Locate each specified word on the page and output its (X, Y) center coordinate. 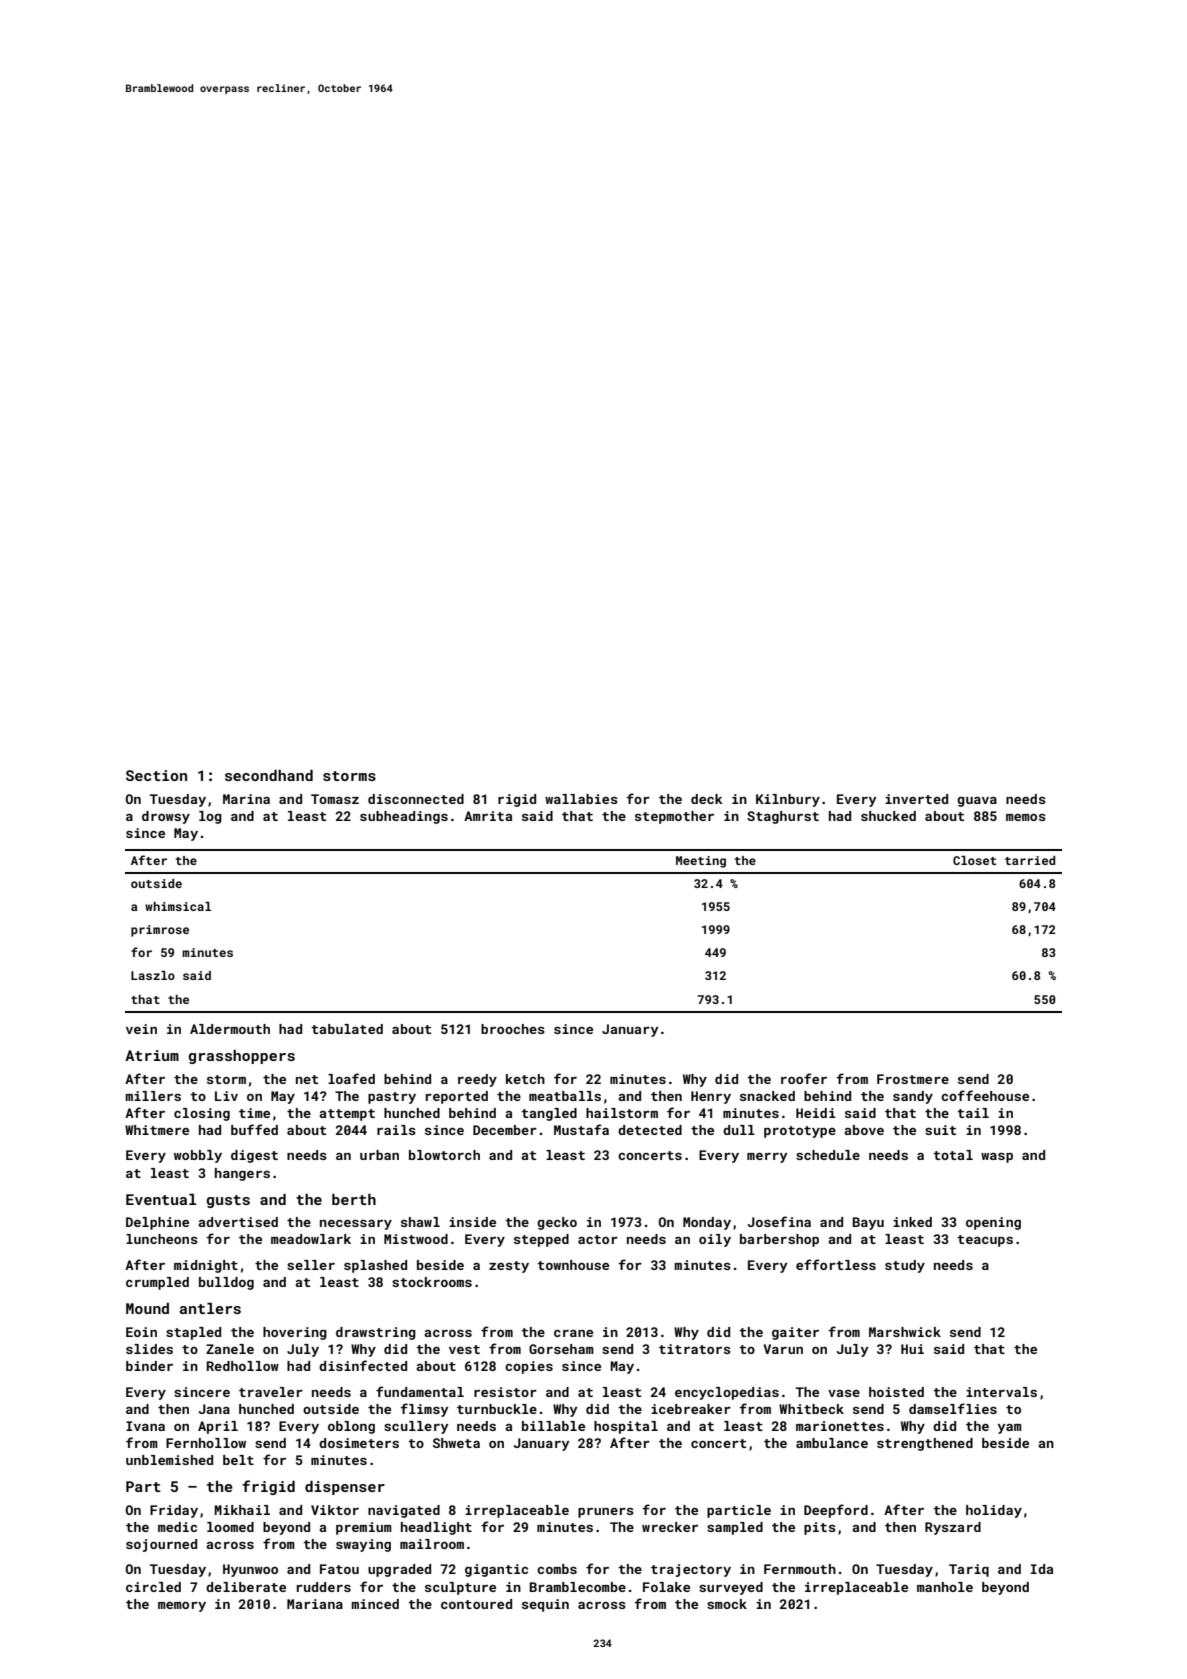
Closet (974, 860)
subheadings (404, 817)
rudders (324, 1587)
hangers (242, 1174)
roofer (804, 1078)
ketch (525, 1079)
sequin (545, 1605)
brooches (513, 1029)
